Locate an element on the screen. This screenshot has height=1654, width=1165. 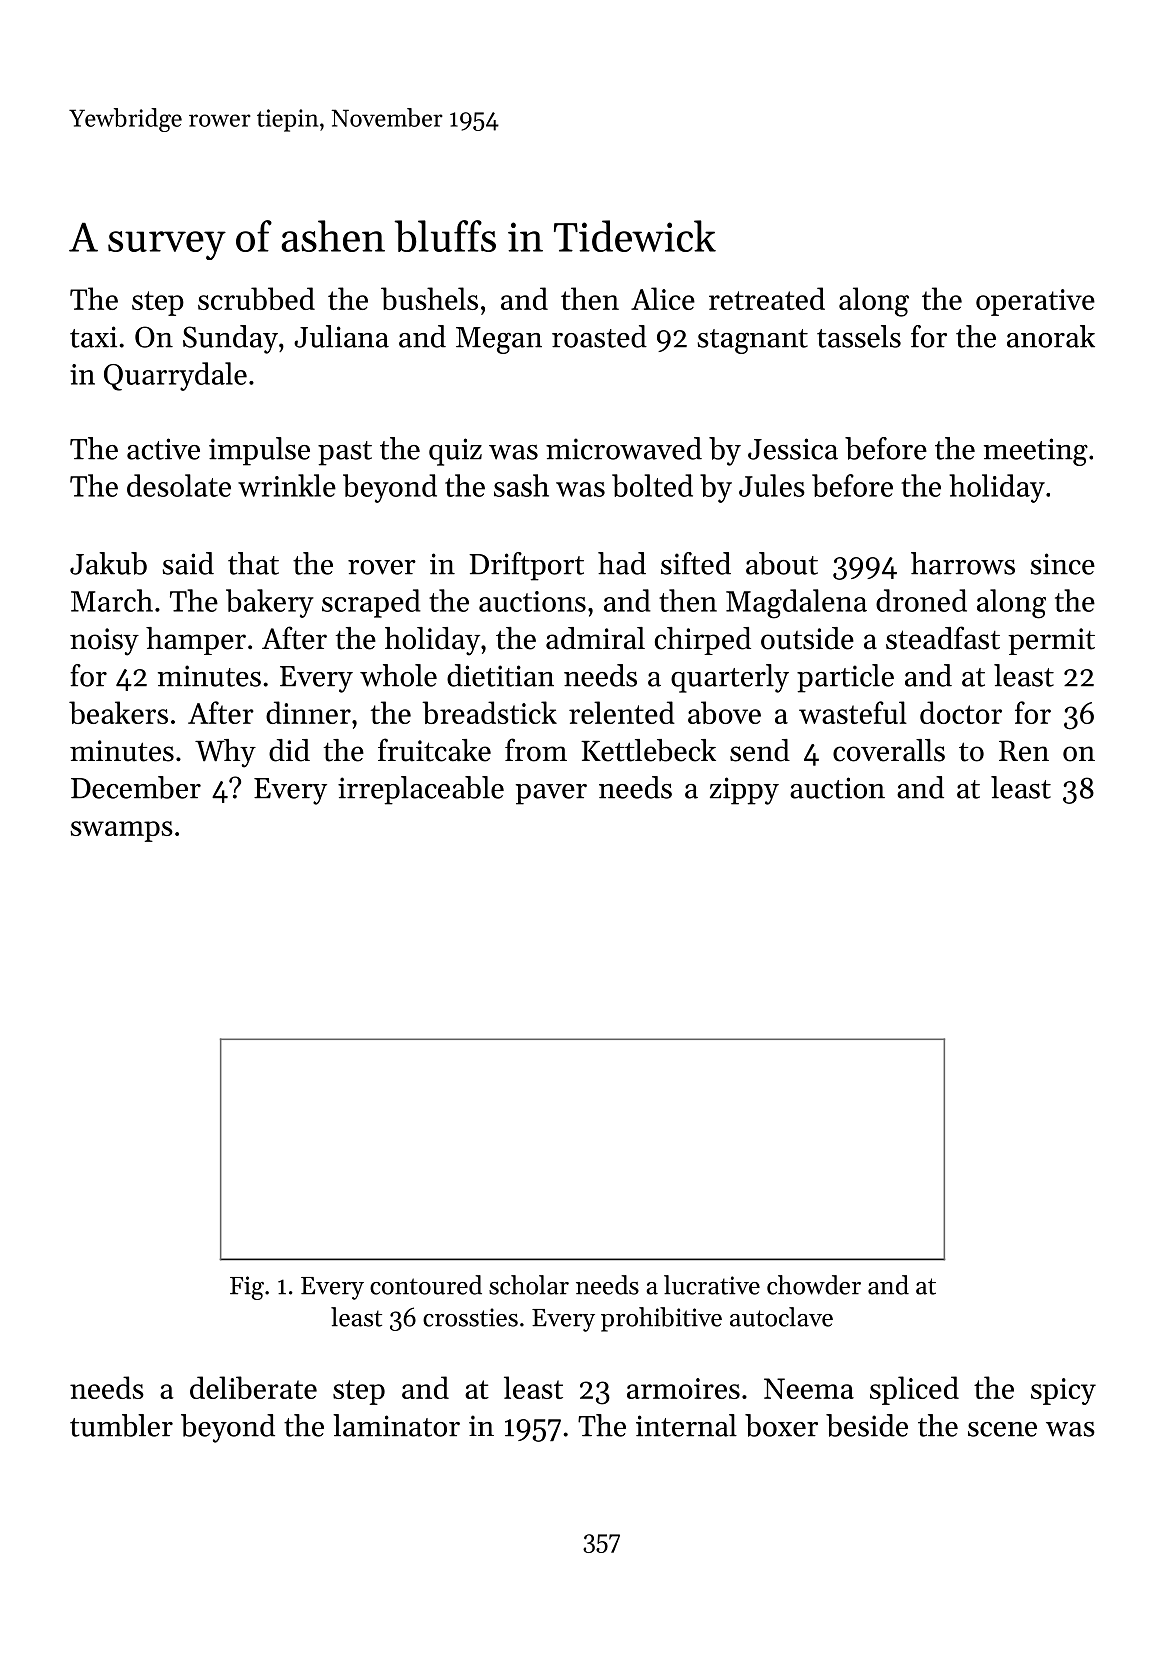
Fig is located at coordinates (247, 1288).
